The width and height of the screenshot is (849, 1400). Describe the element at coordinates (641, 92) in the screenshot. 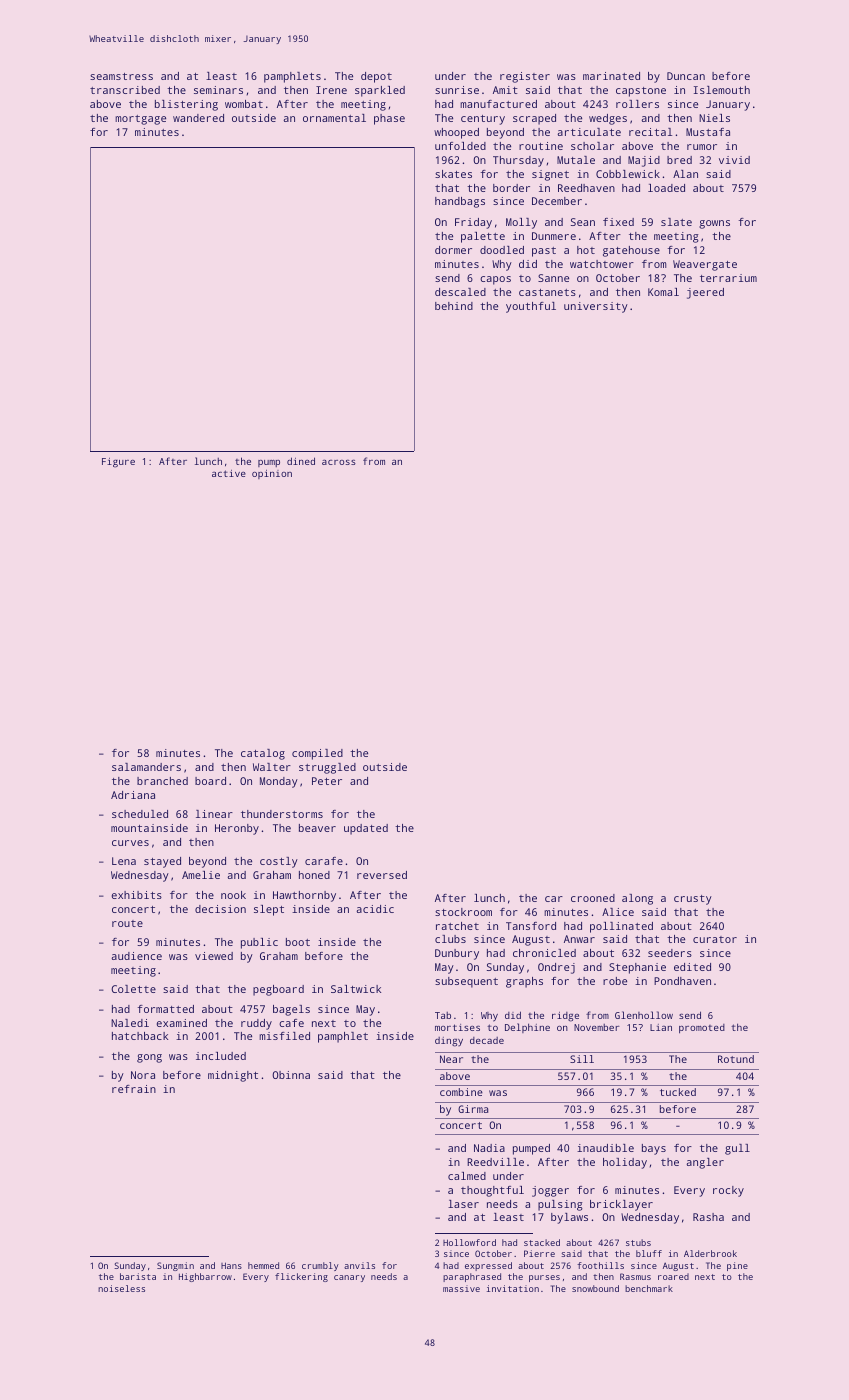

I see `capstone` at that location.
